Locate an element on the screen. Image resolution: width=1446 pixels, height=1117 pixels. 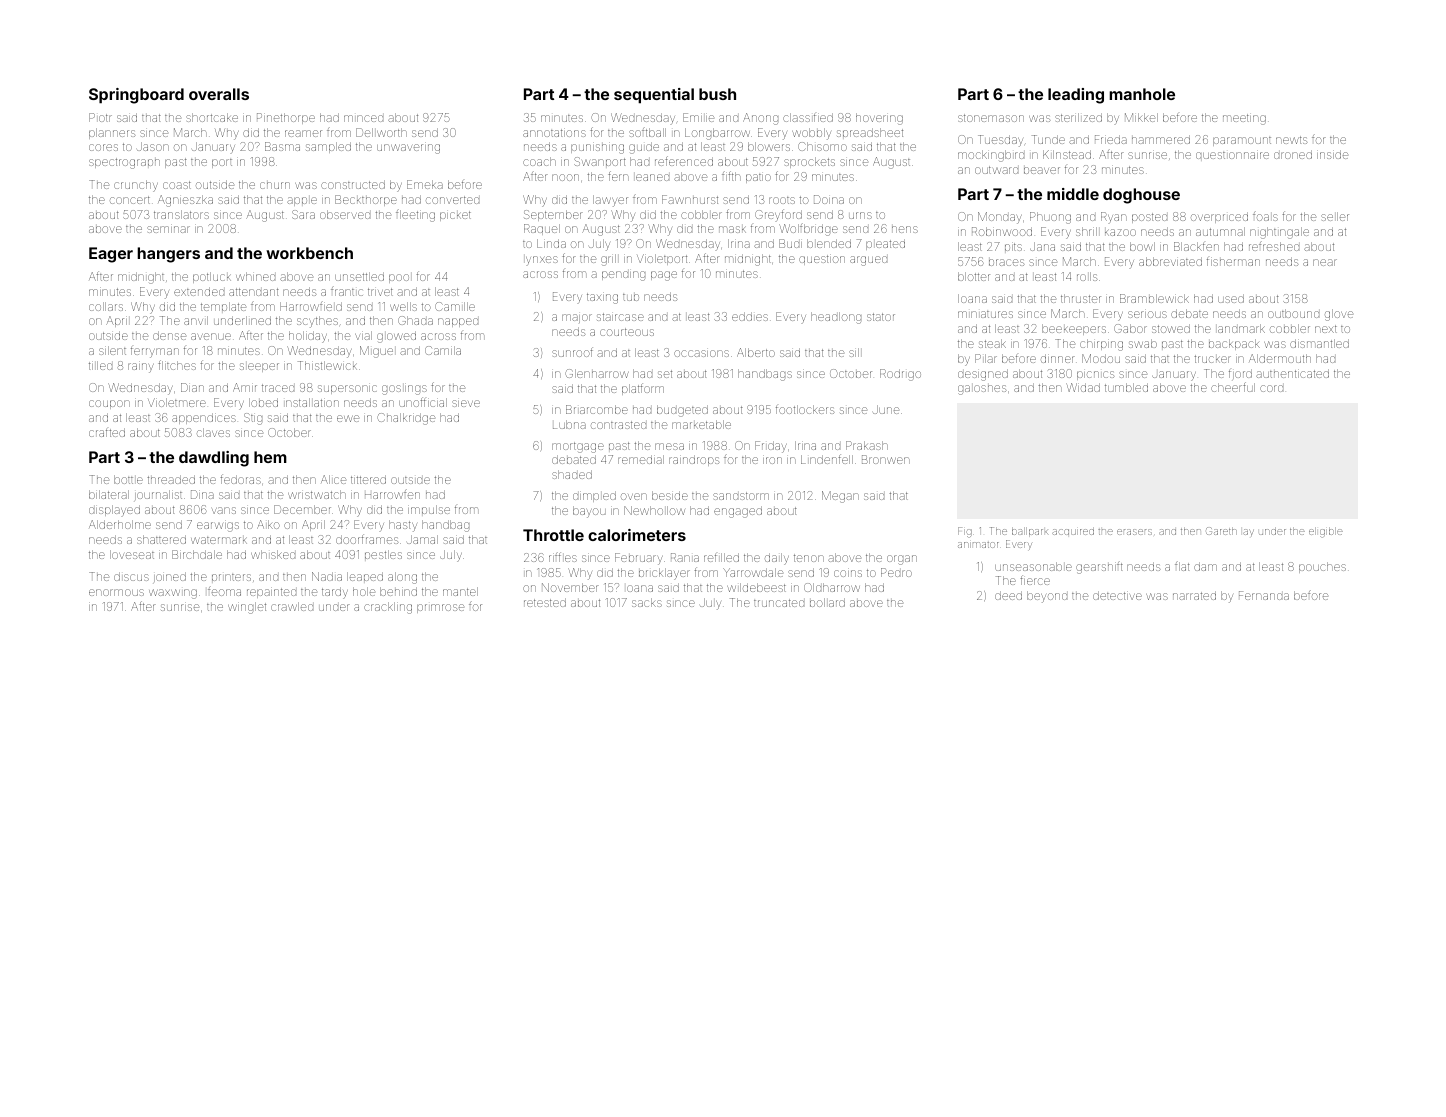
Rania is located at coordinates (685, 557).
